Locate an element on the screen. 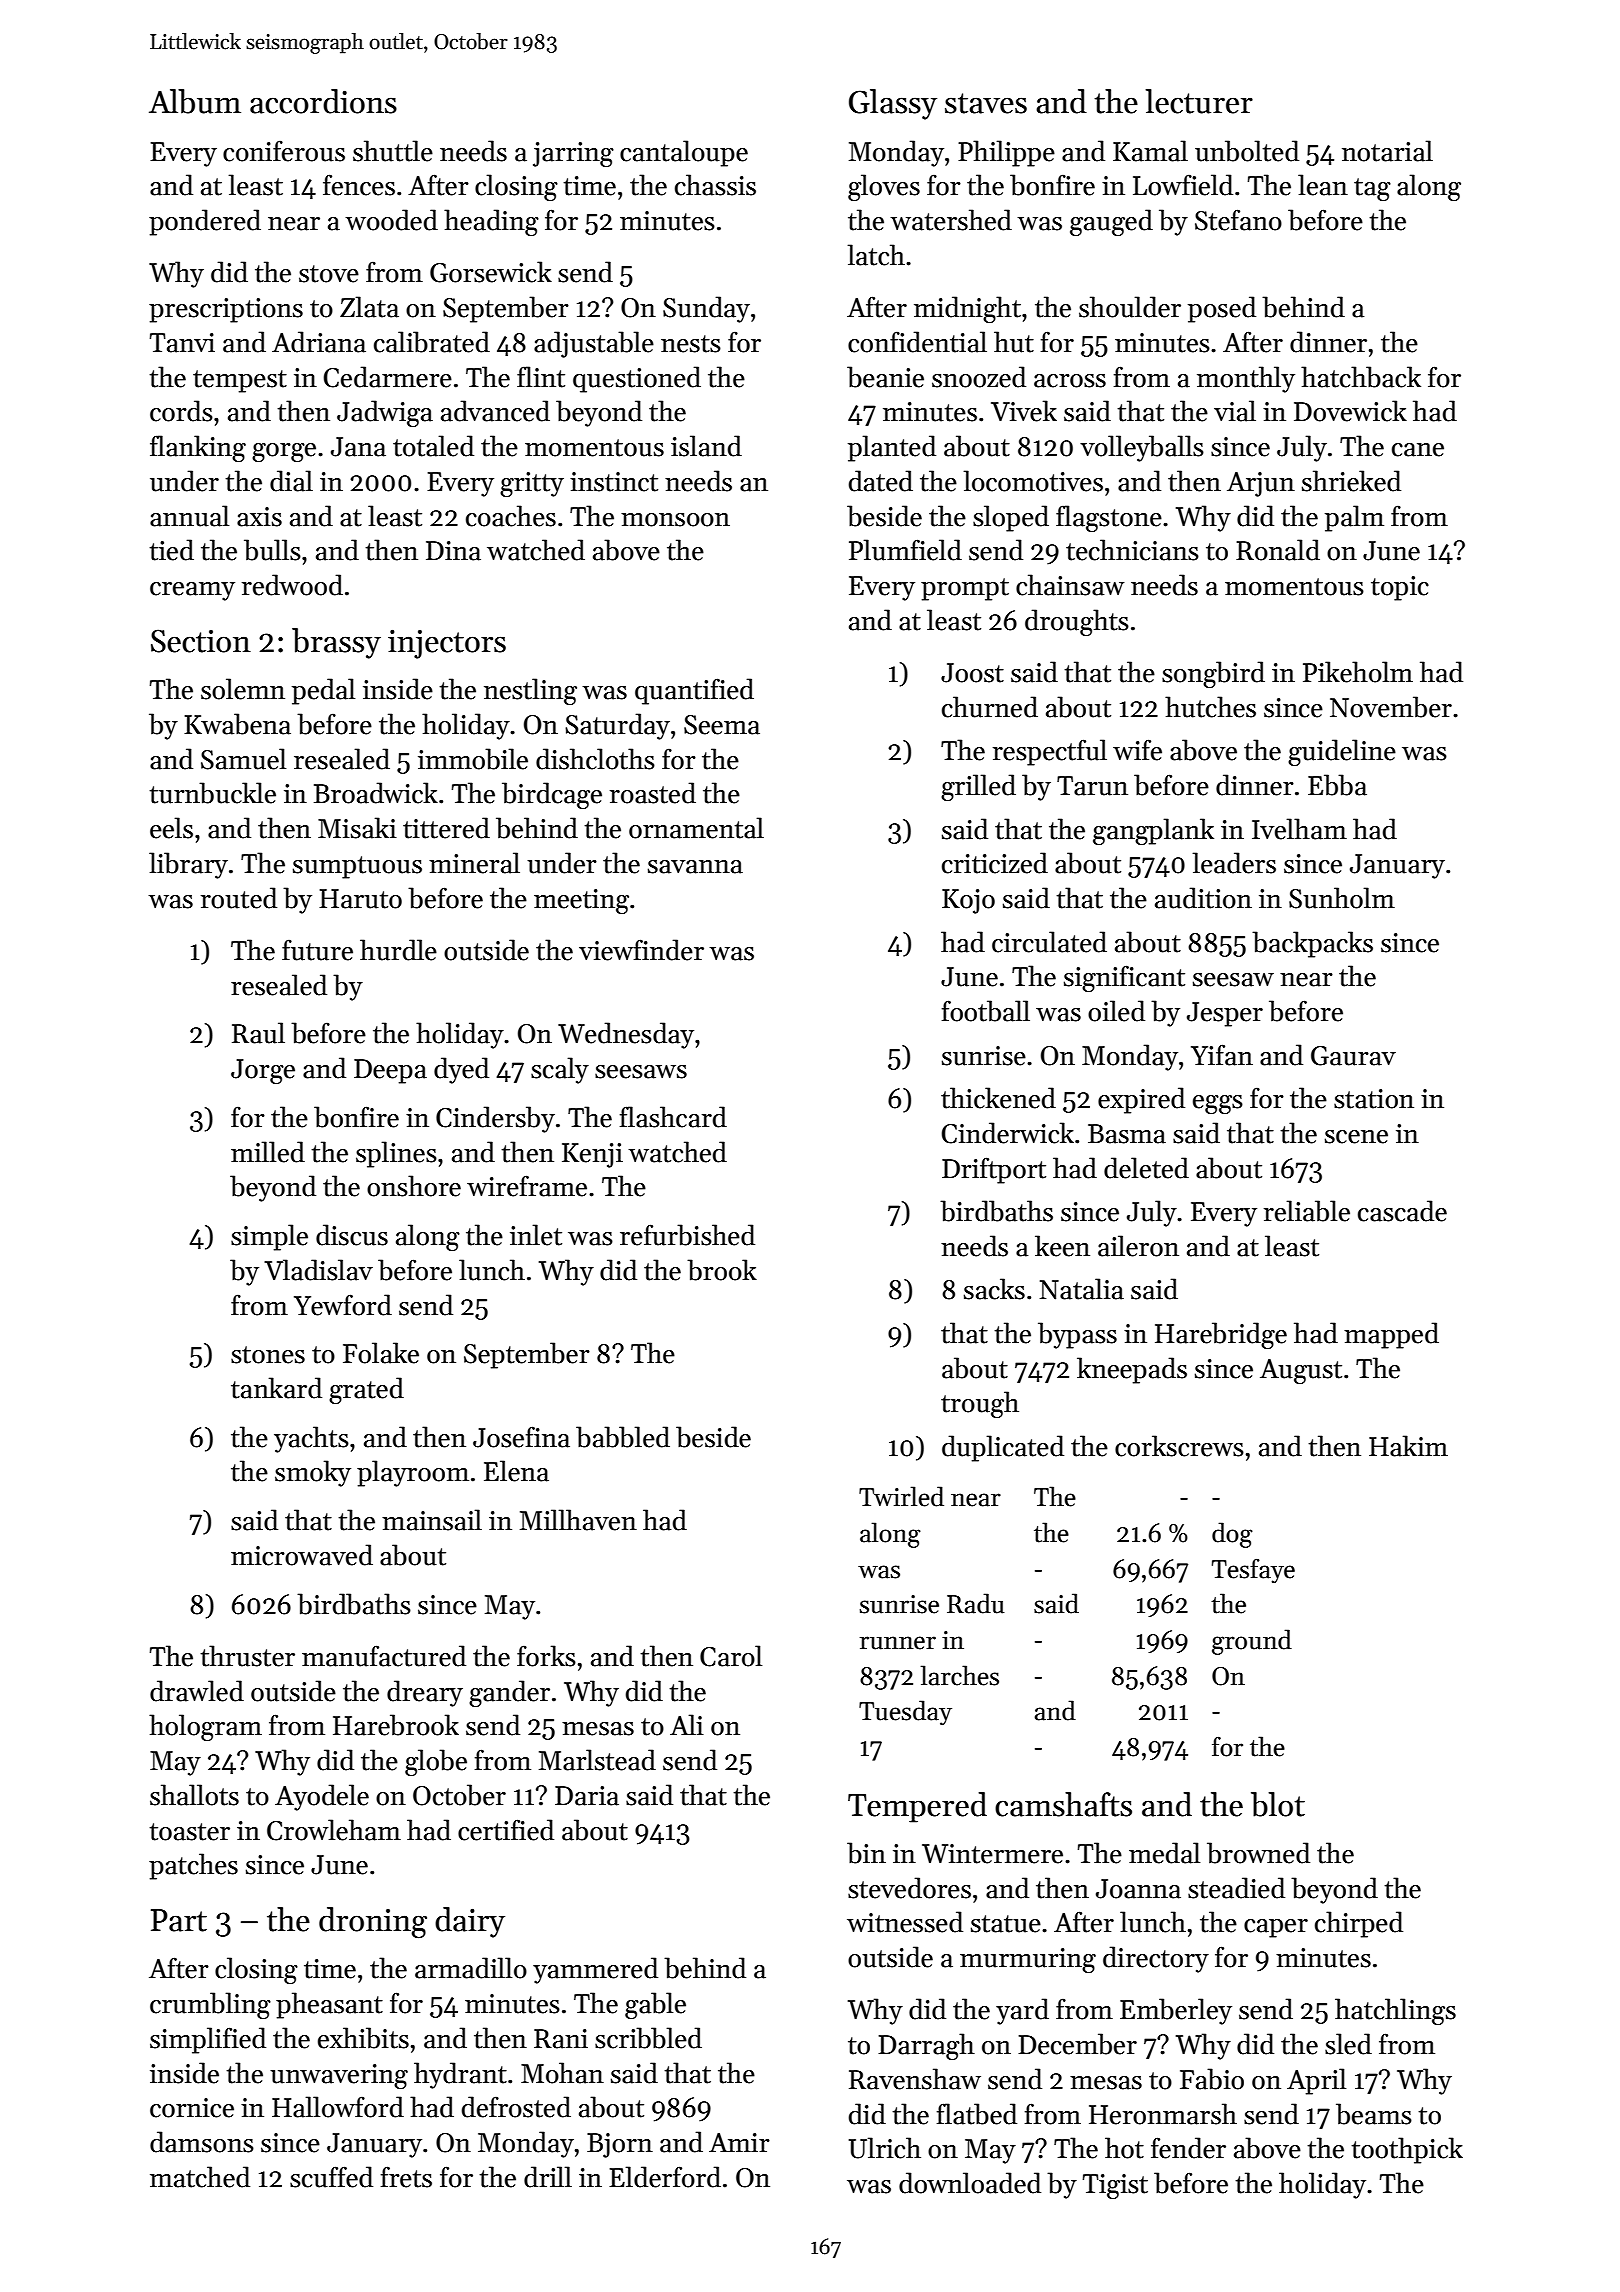 The image size is (1620, 2292). dog is located at coordinates (1232, 1535).
